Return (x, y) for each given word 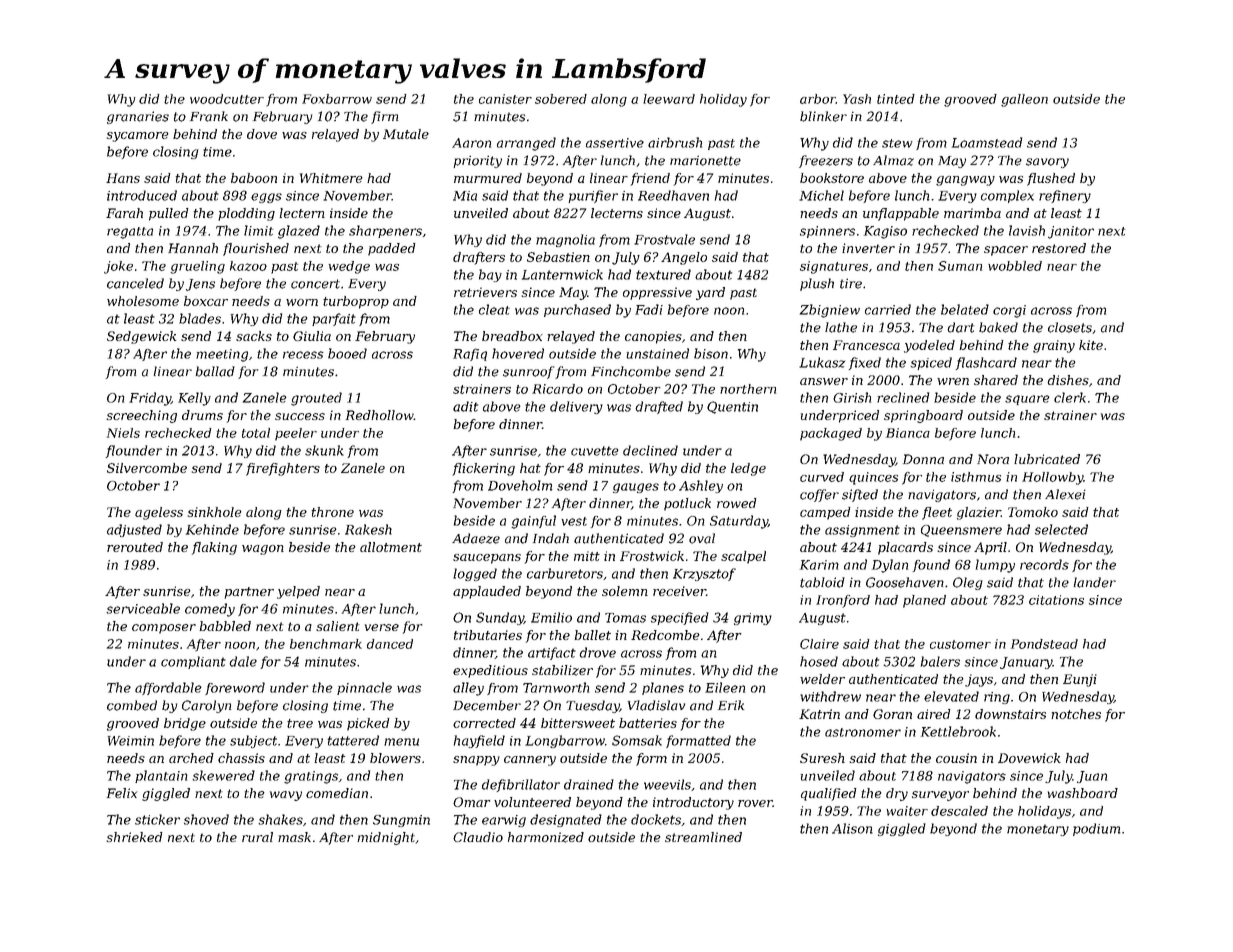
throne (333, 512)
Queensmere (961, 531)
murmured (488, 178)
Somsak (637, 740)
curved (822, 477)
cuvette (595, 451)
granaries (138, 117)
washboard (1083, 793)
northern (748, 389)
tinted (896, 99)
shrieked (134, 837)
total (256, 433)
